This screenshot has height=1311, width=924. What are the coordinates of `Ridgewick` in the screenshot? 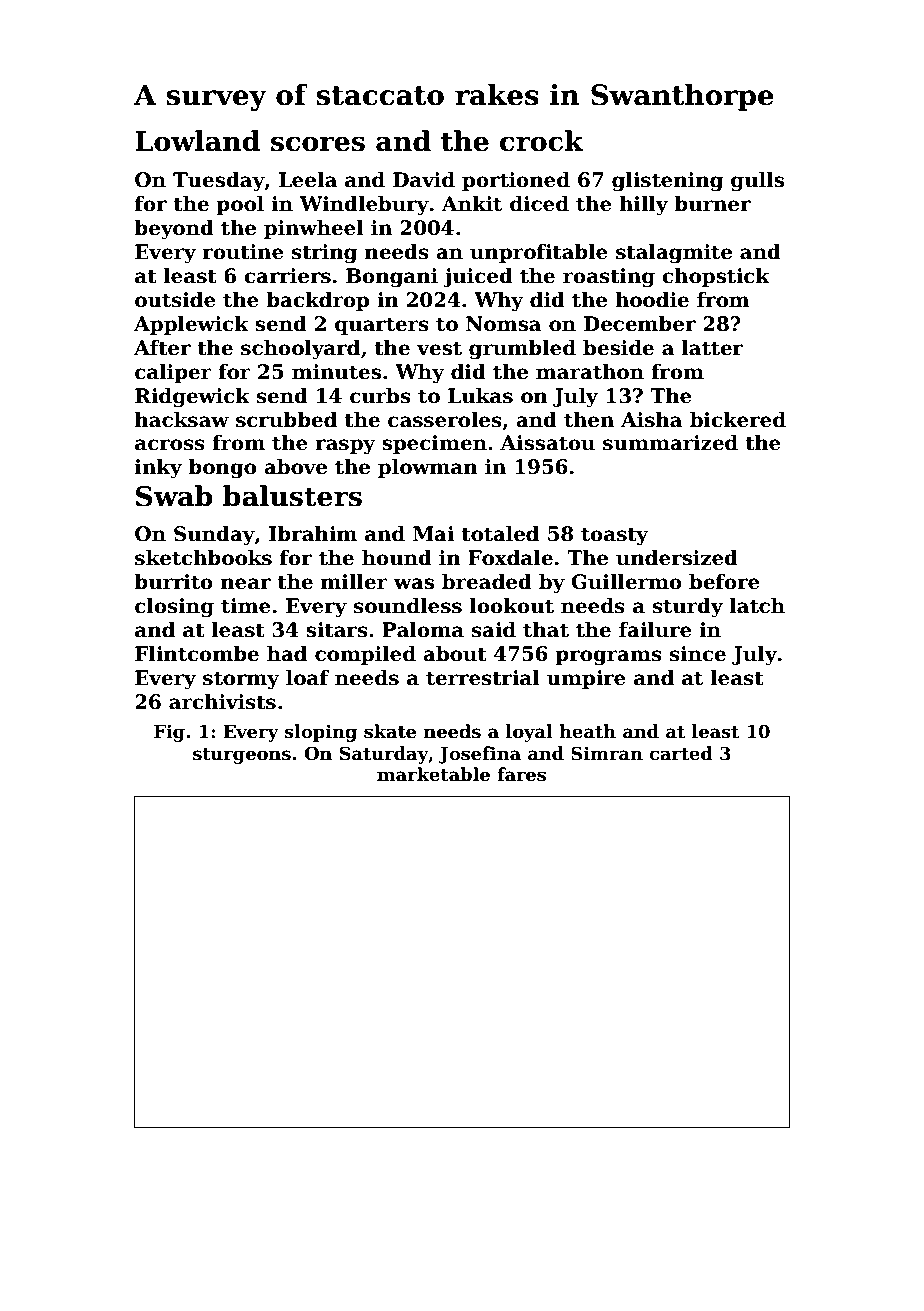 It's located at (192, 398).
